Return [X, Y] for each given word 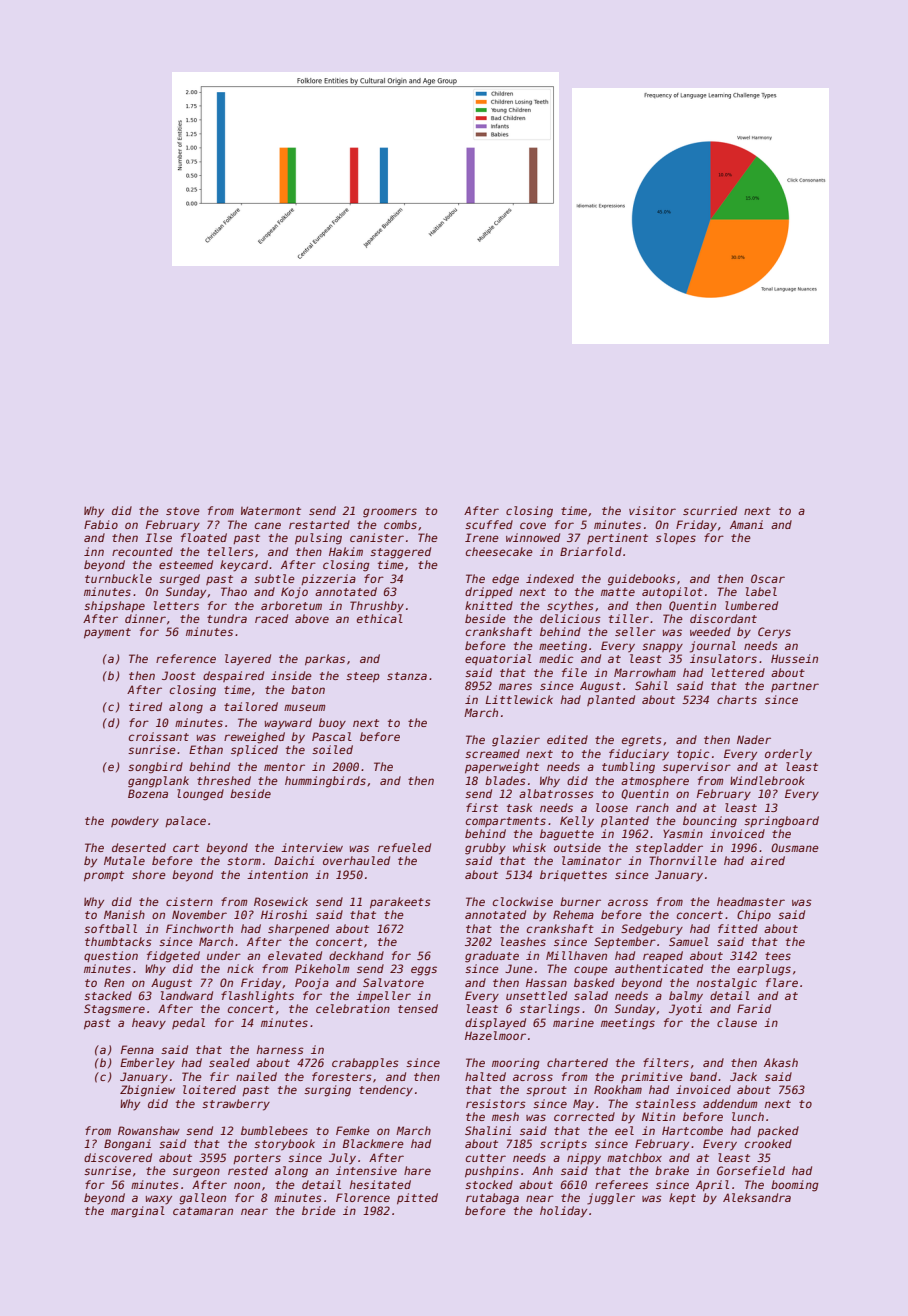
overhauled [356, 860]
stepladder [669, 848]
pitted [417, 1199]
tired [145, 706]
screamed [492, 753]
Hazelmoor [495, 1035]
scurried [710, 510]
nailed [256, 1076]
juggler [611, 1199]
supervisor [697, 768]
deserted [139, 847]
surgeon [196, 1173]
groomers [390, 513]
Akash [781, 1062]
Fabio [101, 524]
